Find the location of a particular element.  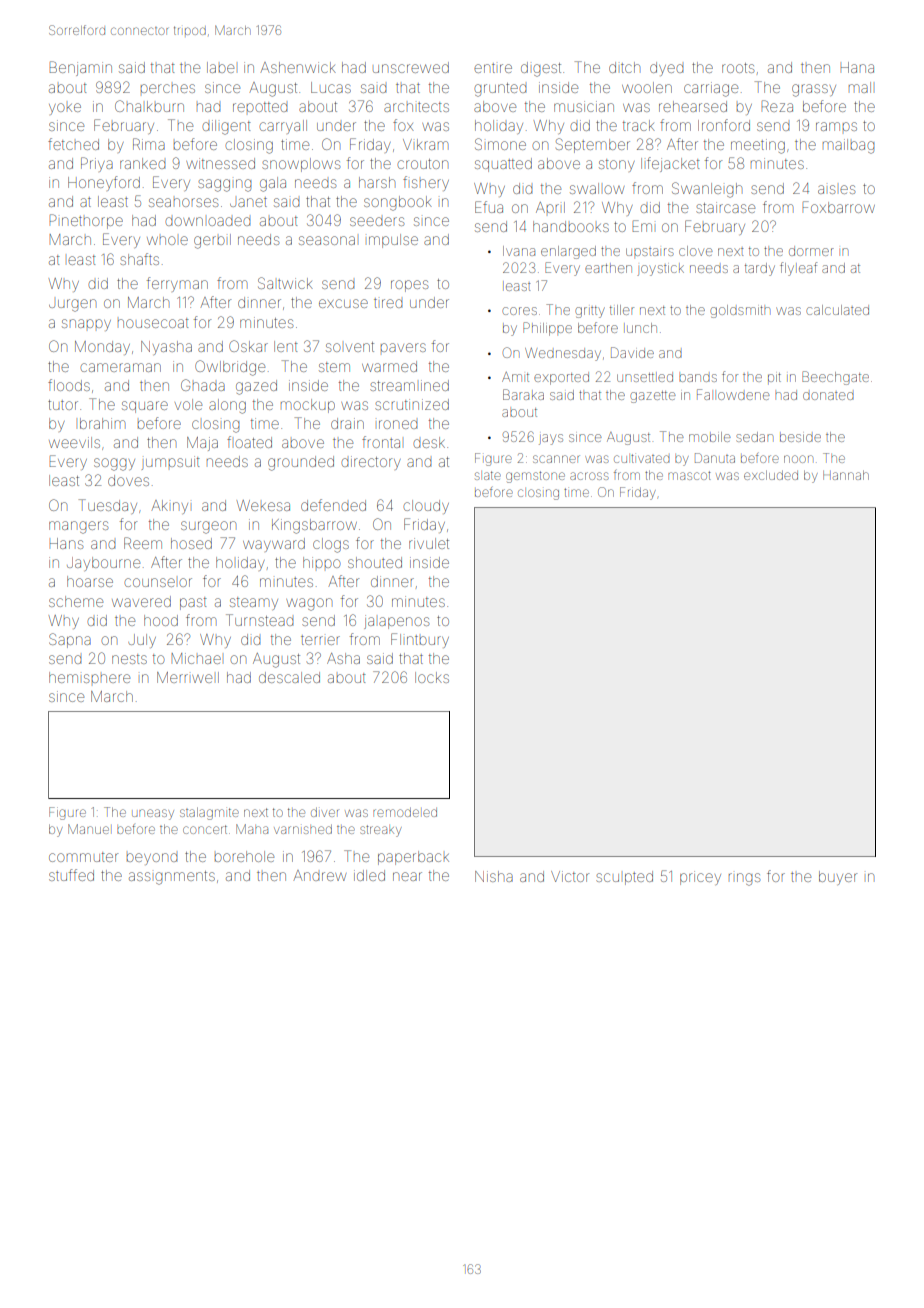

tardy is located at coordinates (760, 269).
